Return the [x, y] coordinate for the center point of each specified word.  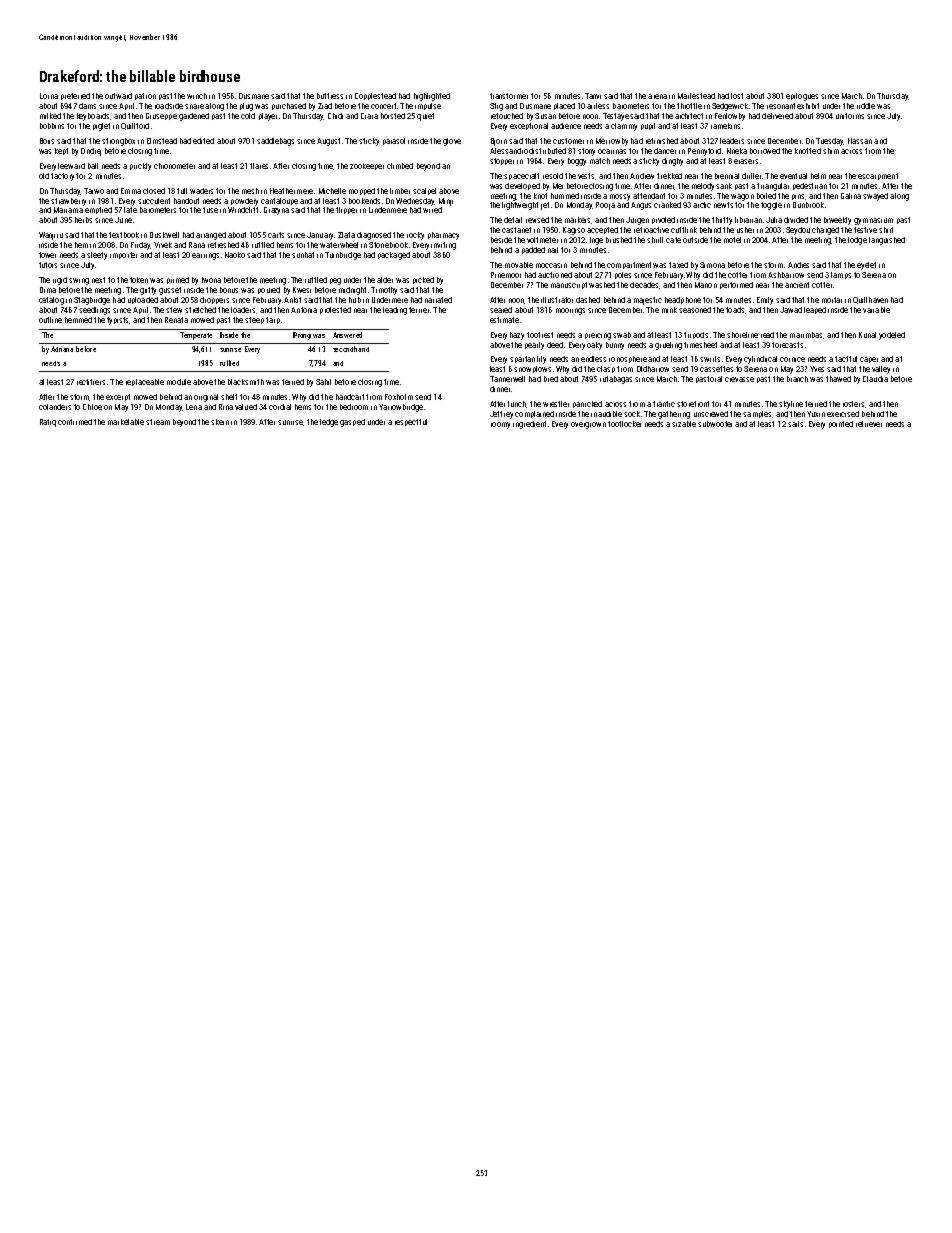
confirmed [75, 422]
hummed [565, 196]
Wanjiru [51, 236]
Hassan [860, 141]
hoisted [393, 116]
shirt [886, 230]
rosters [853, 404]
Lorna [49, 96]
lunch [517, 404]
